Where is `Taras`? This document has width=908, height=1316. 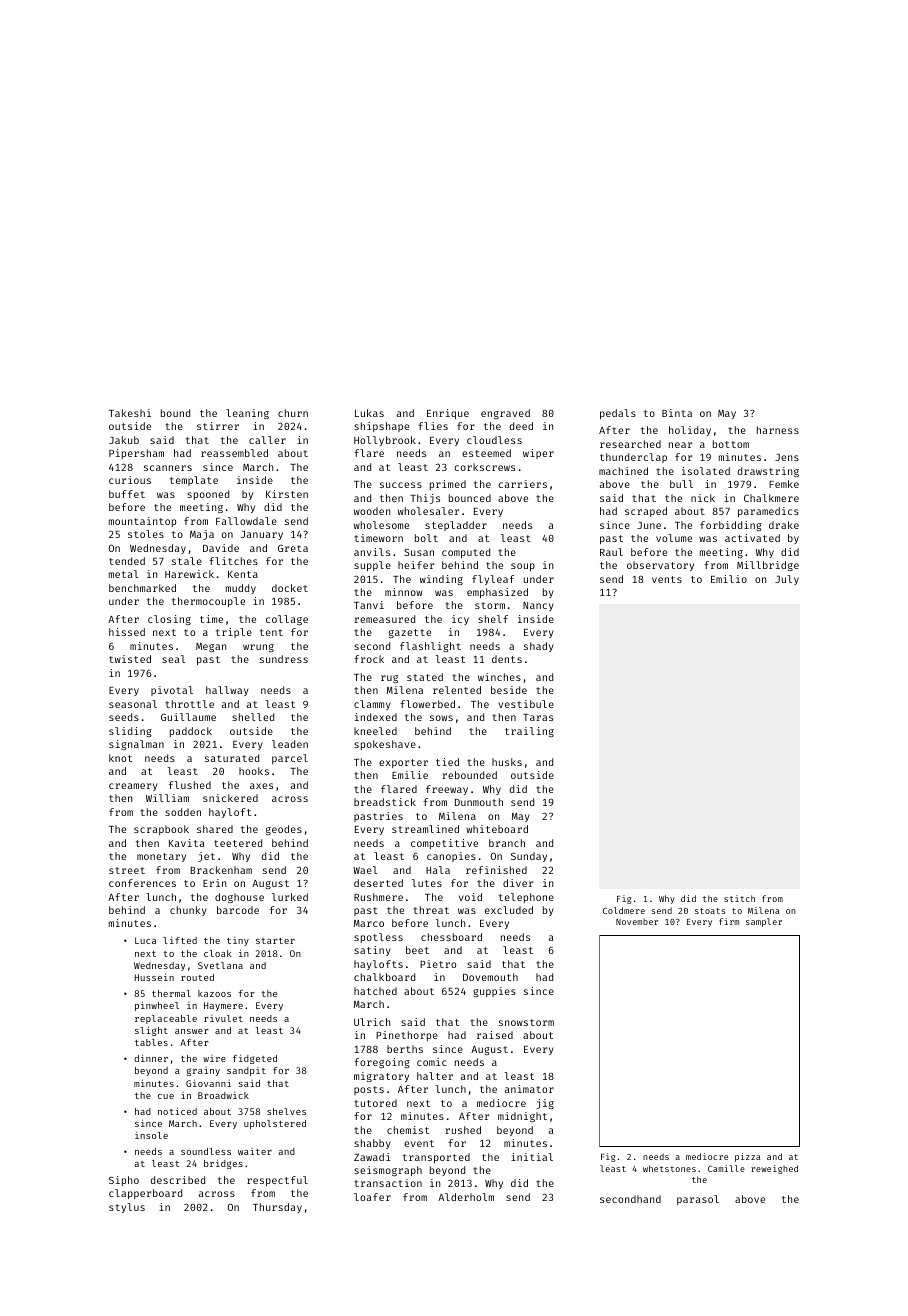
Taras is located at coordinates (538, 717).
